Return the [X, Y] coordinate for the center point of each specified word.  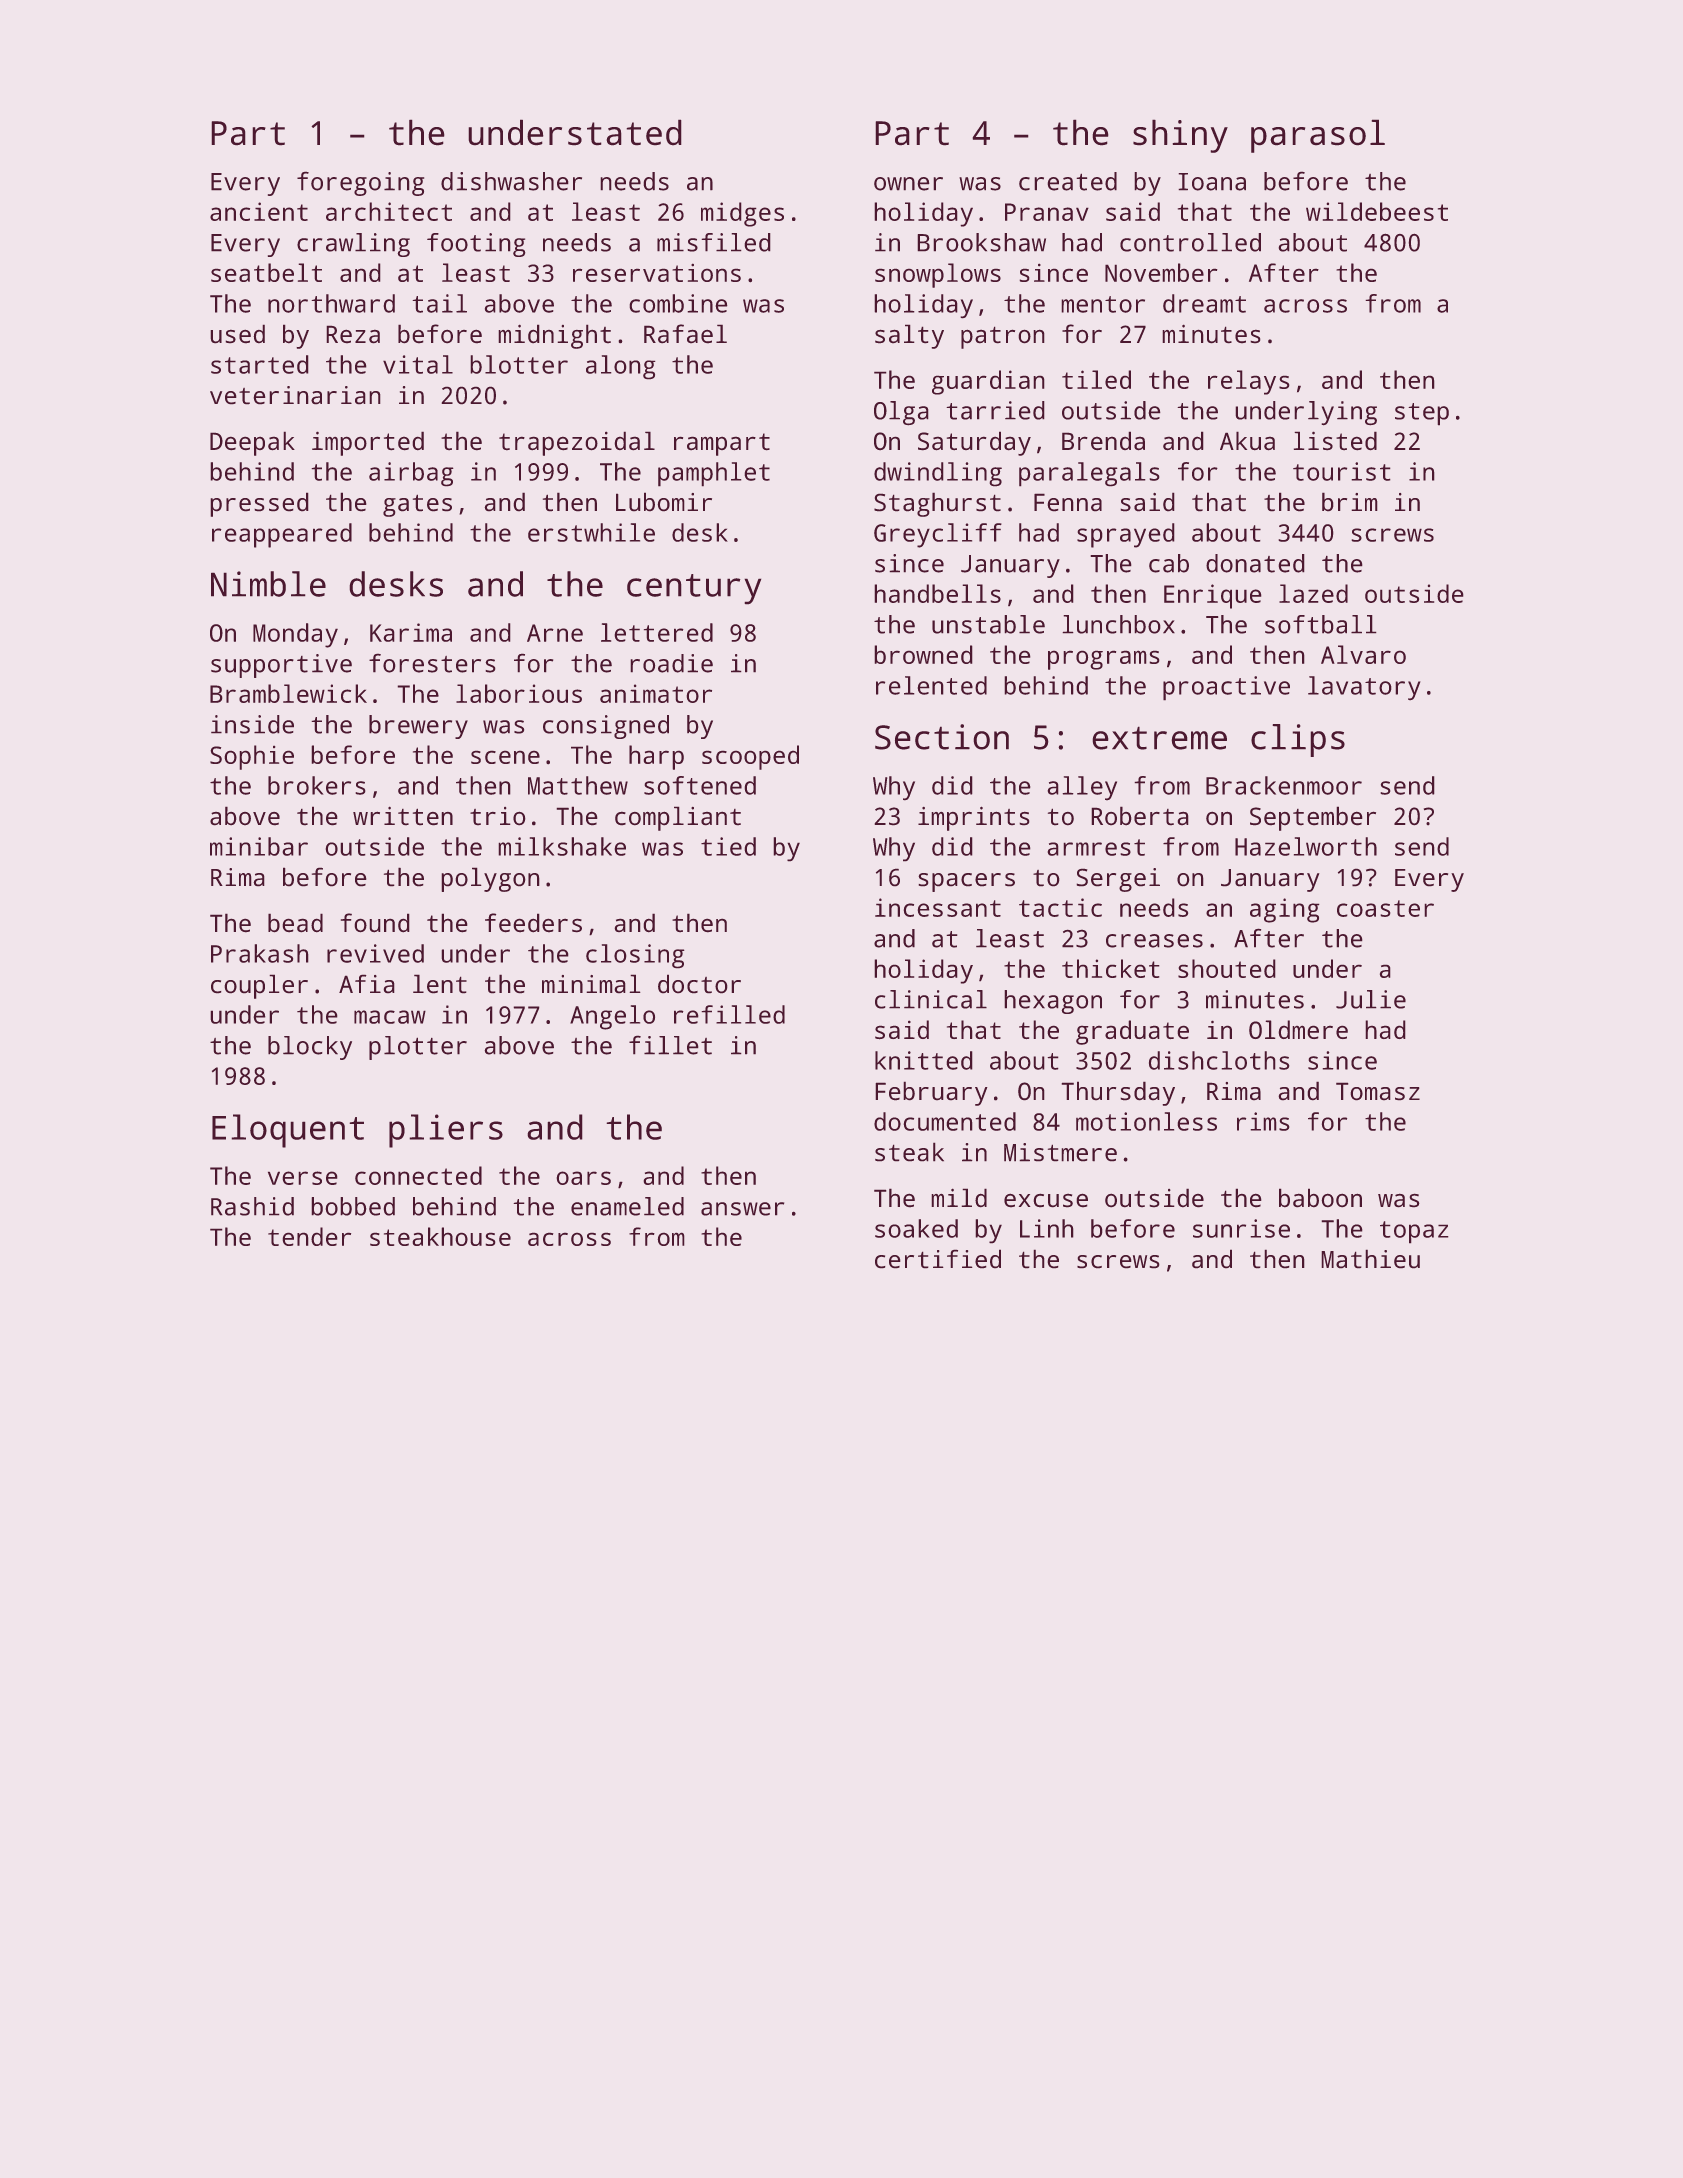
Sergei [1118, 880]
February [931, 1093]
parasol [1318, 136]
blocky [310, 1048]
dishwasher [511, 181]
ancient [259, 211]
